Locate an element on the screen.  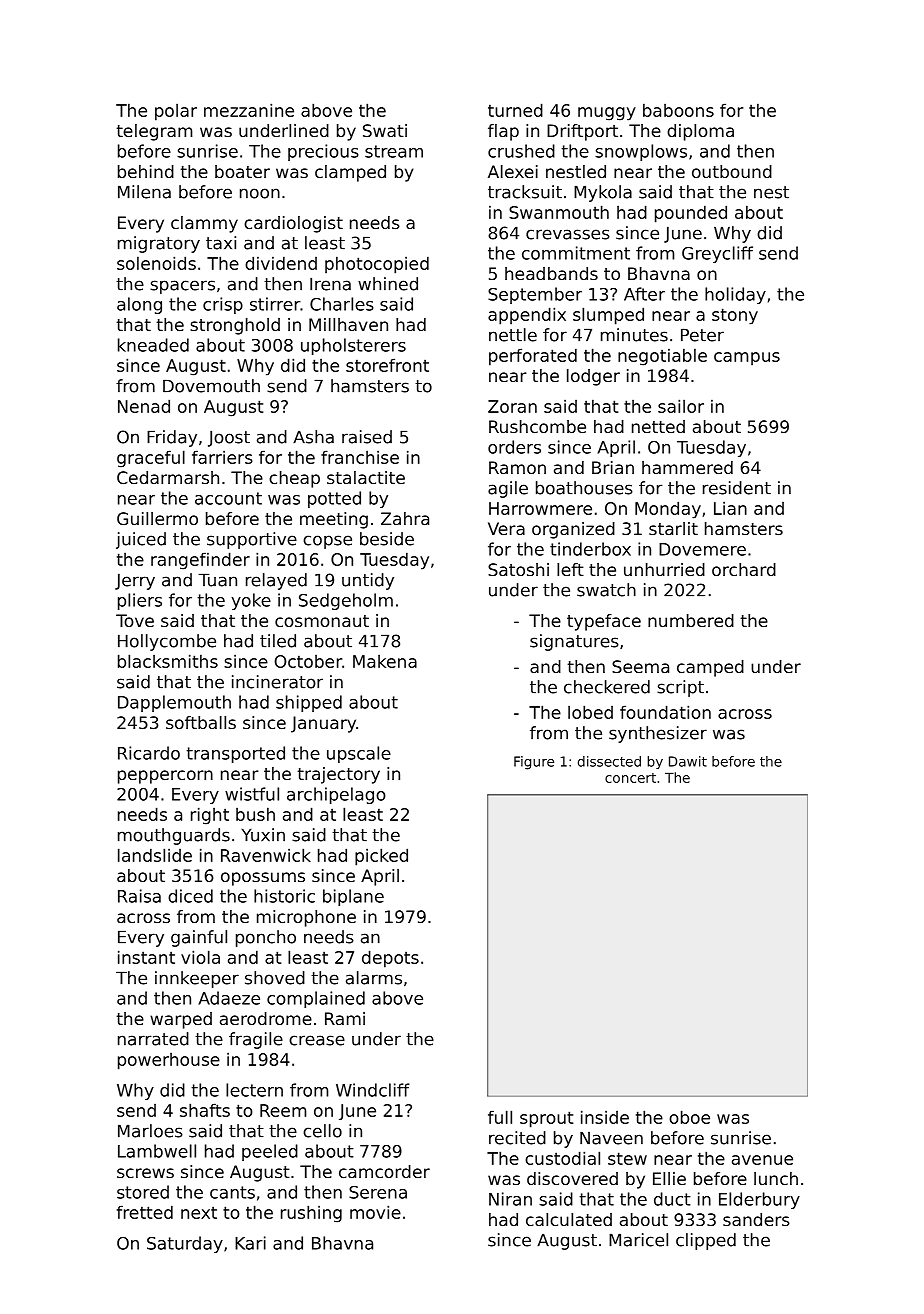
holiday is located at coordinates (735, 295).
